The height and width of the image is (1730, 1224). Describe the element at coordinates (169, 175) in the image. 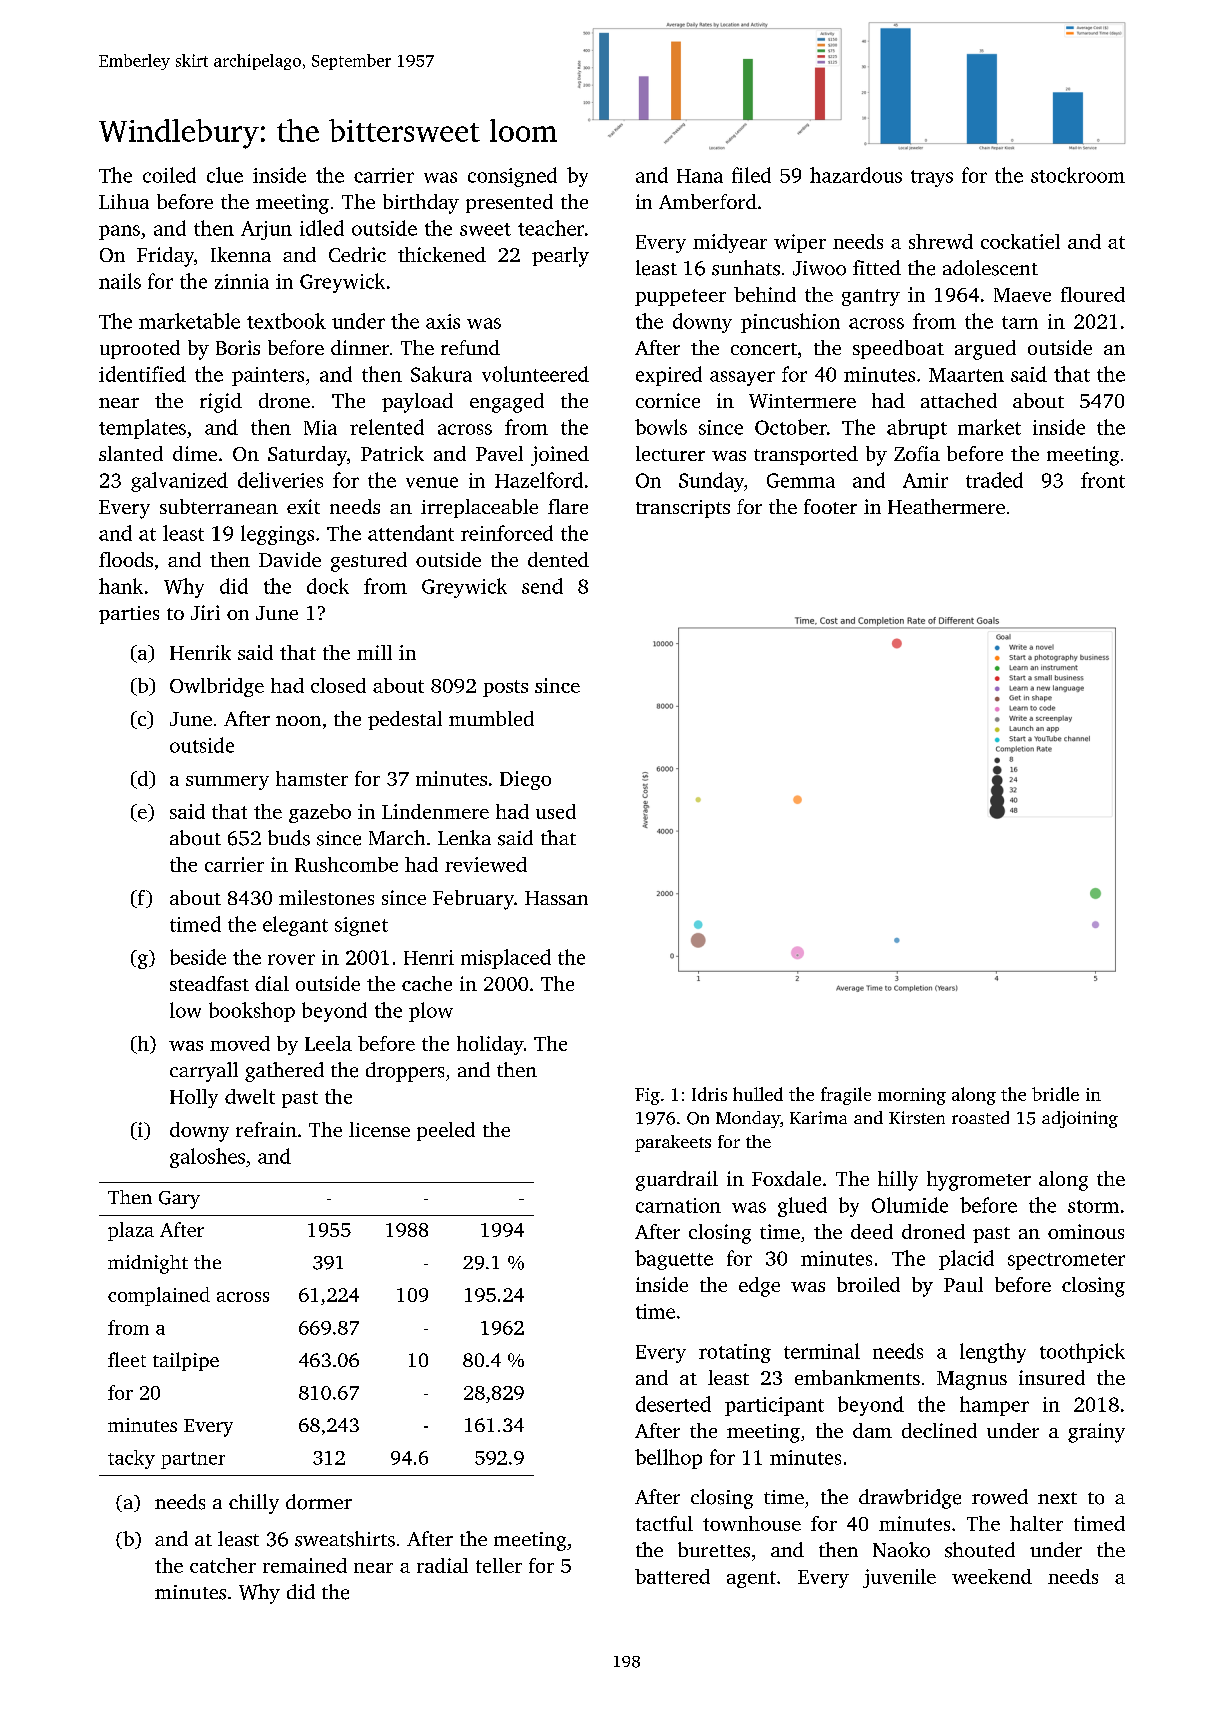

I see `coiled` at that location.
